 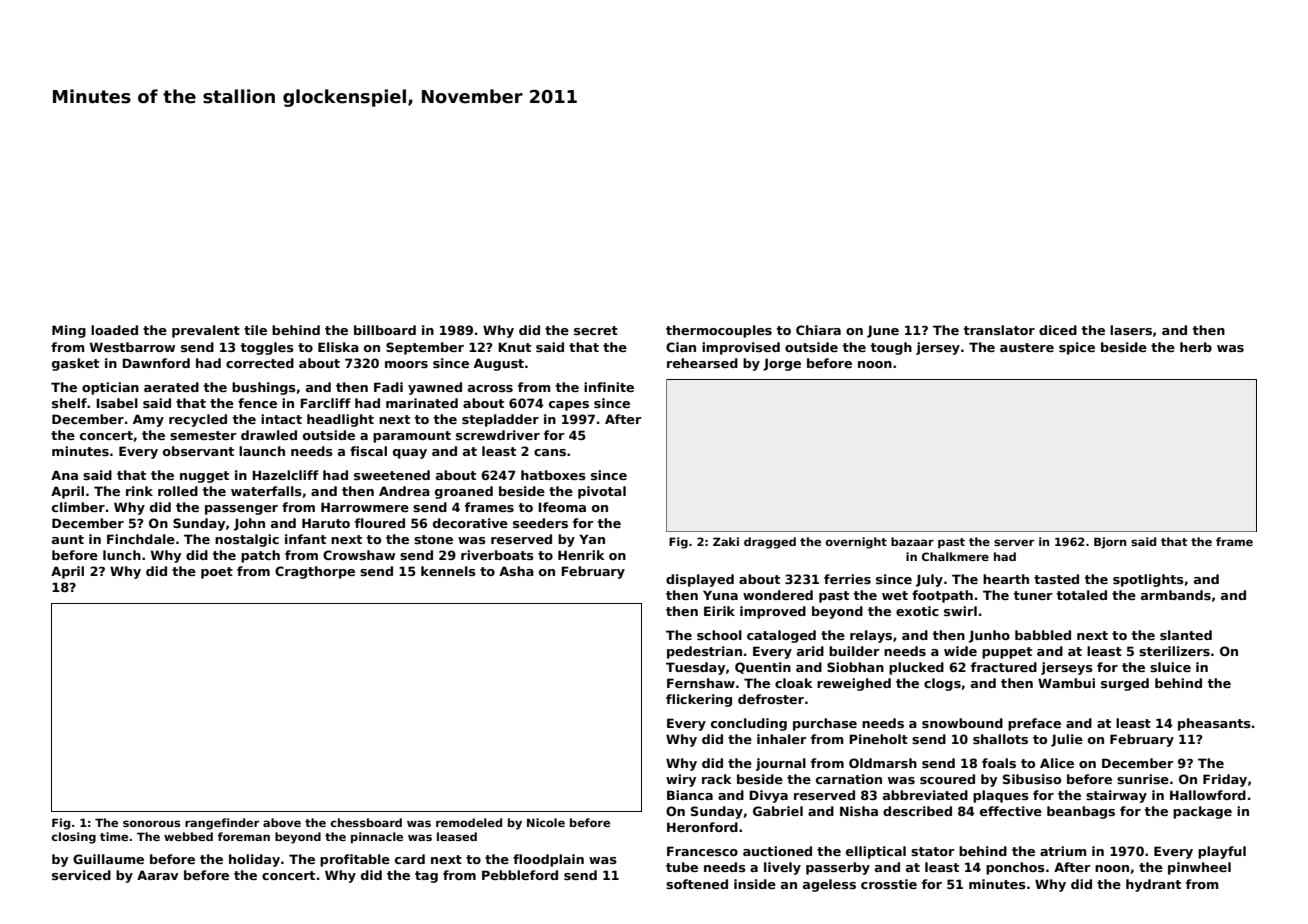 What do you see at coordinates (782, 364) in the document?
I see `Jorge` at bounding box center [782, 364].
